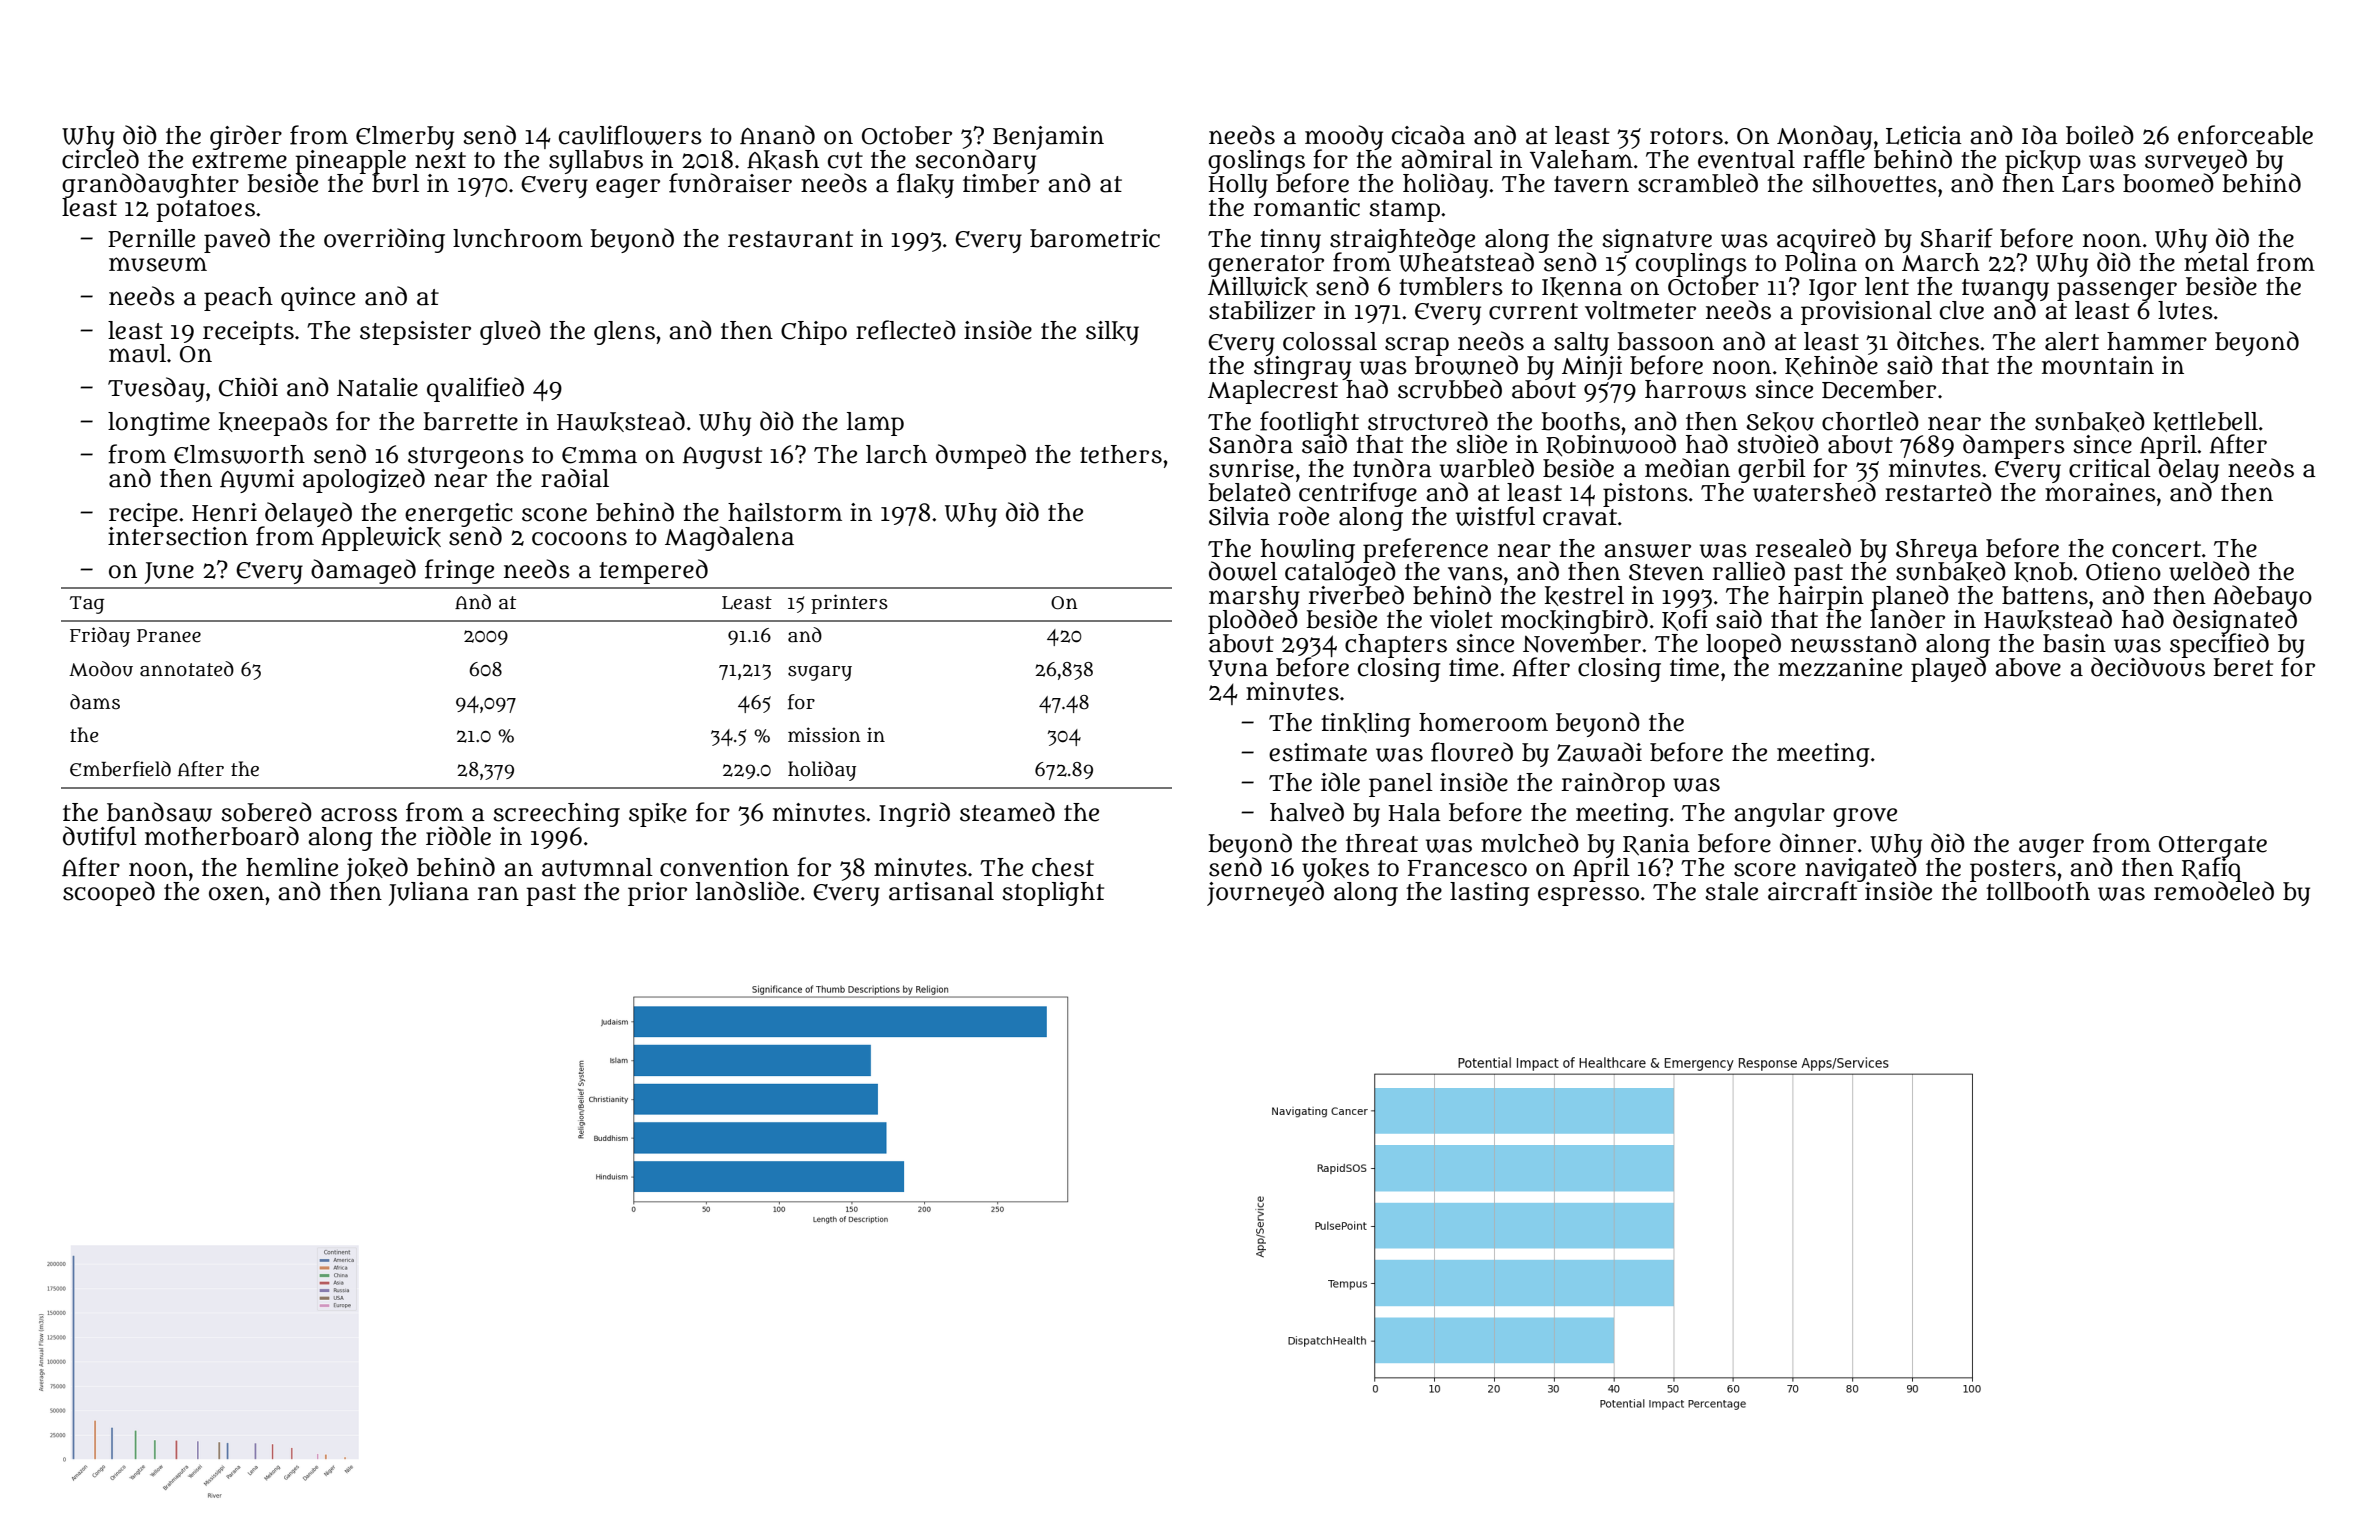 Image resolution: width=2380 pixels, height=1540 pixels. What do you see at coordinates (518, 238) in the document?
I see `lunchroom` at bounding box center [518, 238].
